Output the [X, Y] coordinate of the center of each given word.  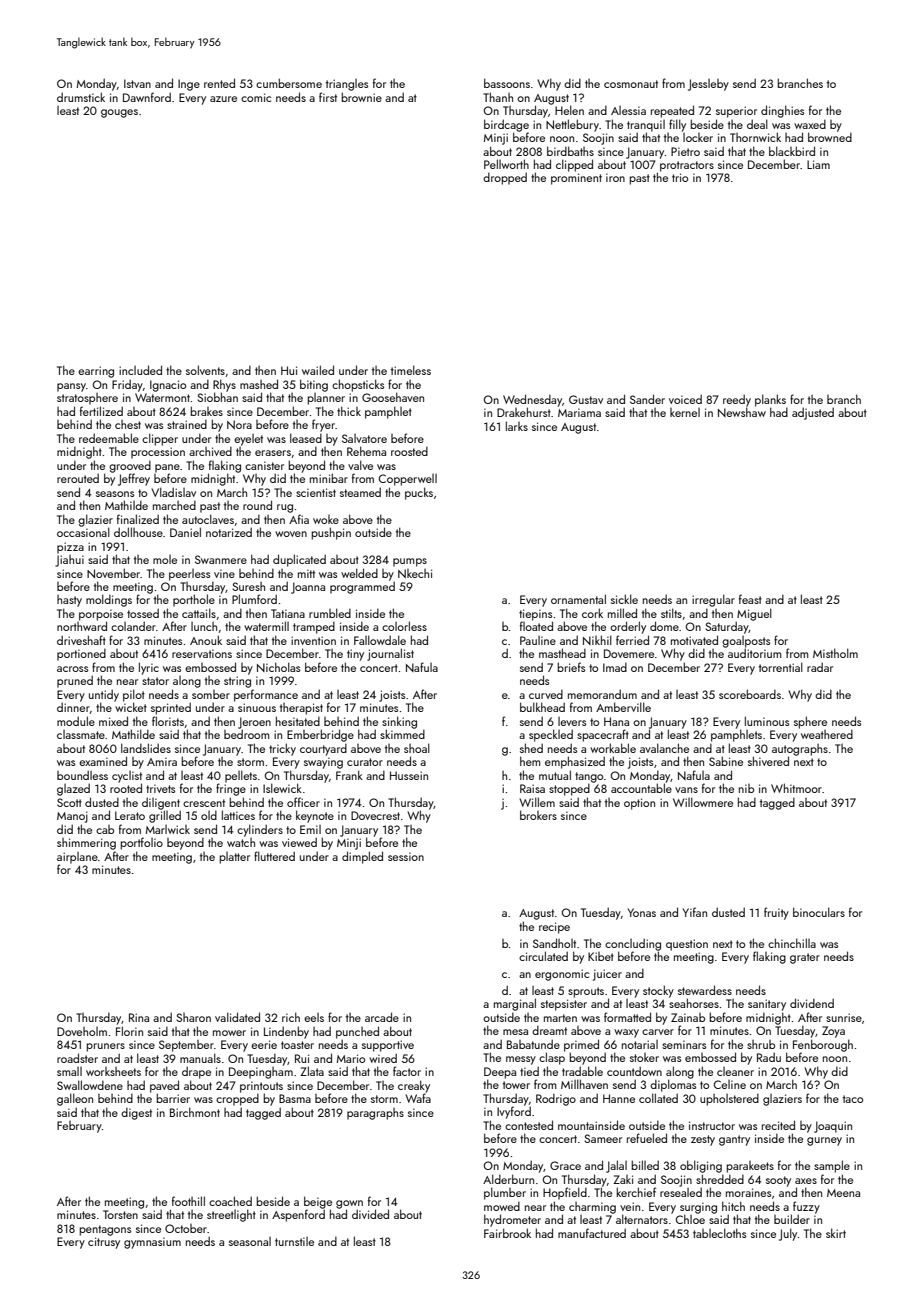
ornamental [578, 599]
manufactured [592, 1233]
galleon [75, 1099]
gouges [119, 113]
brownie [361, 97]
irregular [713, 600]
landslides [146, 748]
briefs [571, 667]
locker [698, 137]
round [257, 505]
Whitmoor [796, 788]
